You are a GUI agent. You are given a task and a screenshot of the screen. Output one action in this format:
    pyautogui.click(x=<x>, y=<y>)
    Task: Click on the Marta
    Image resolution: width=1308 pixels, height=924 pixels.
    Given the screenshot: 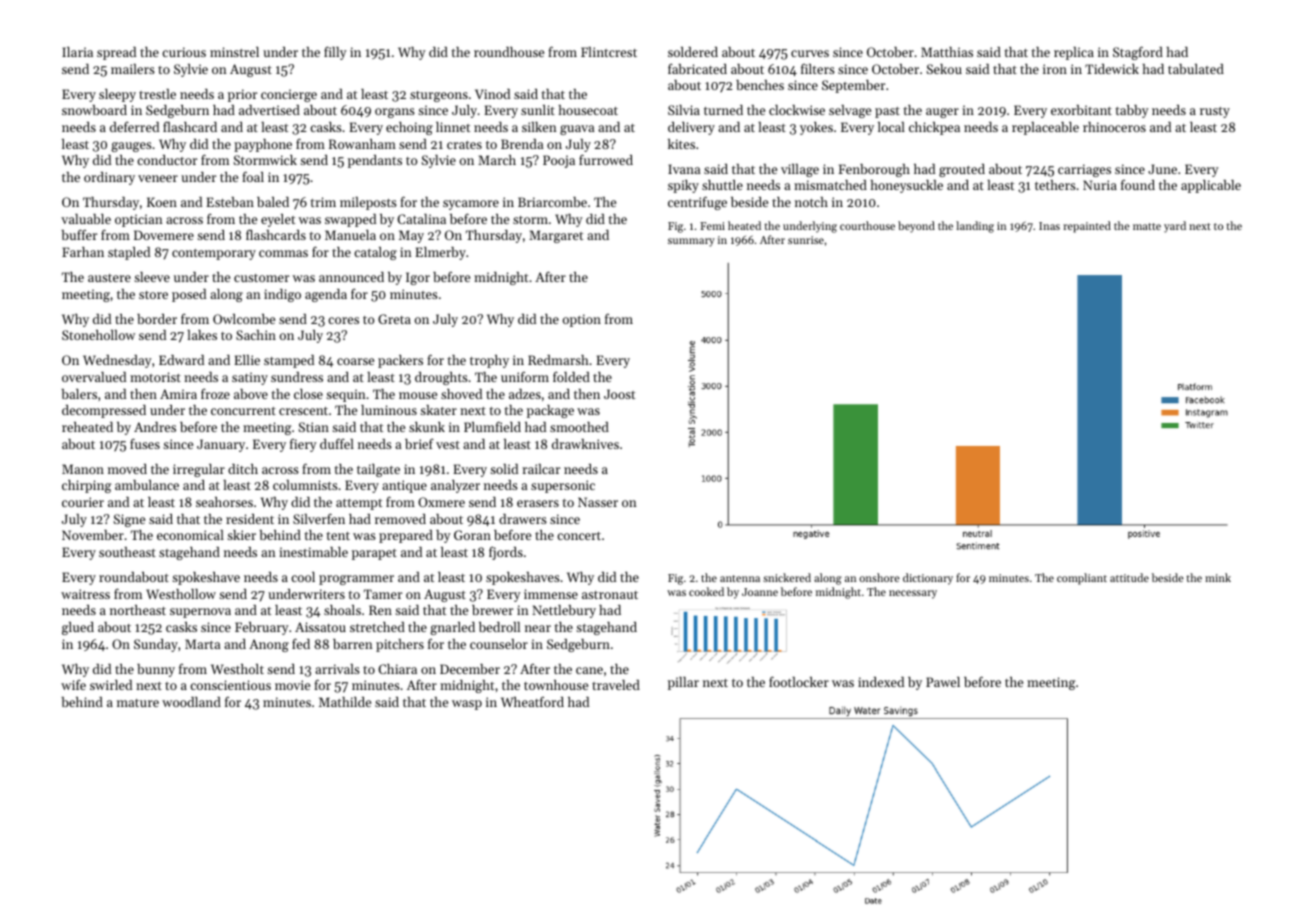 What is the action you would take?
    pyautogui.click(x=203, y=644)
